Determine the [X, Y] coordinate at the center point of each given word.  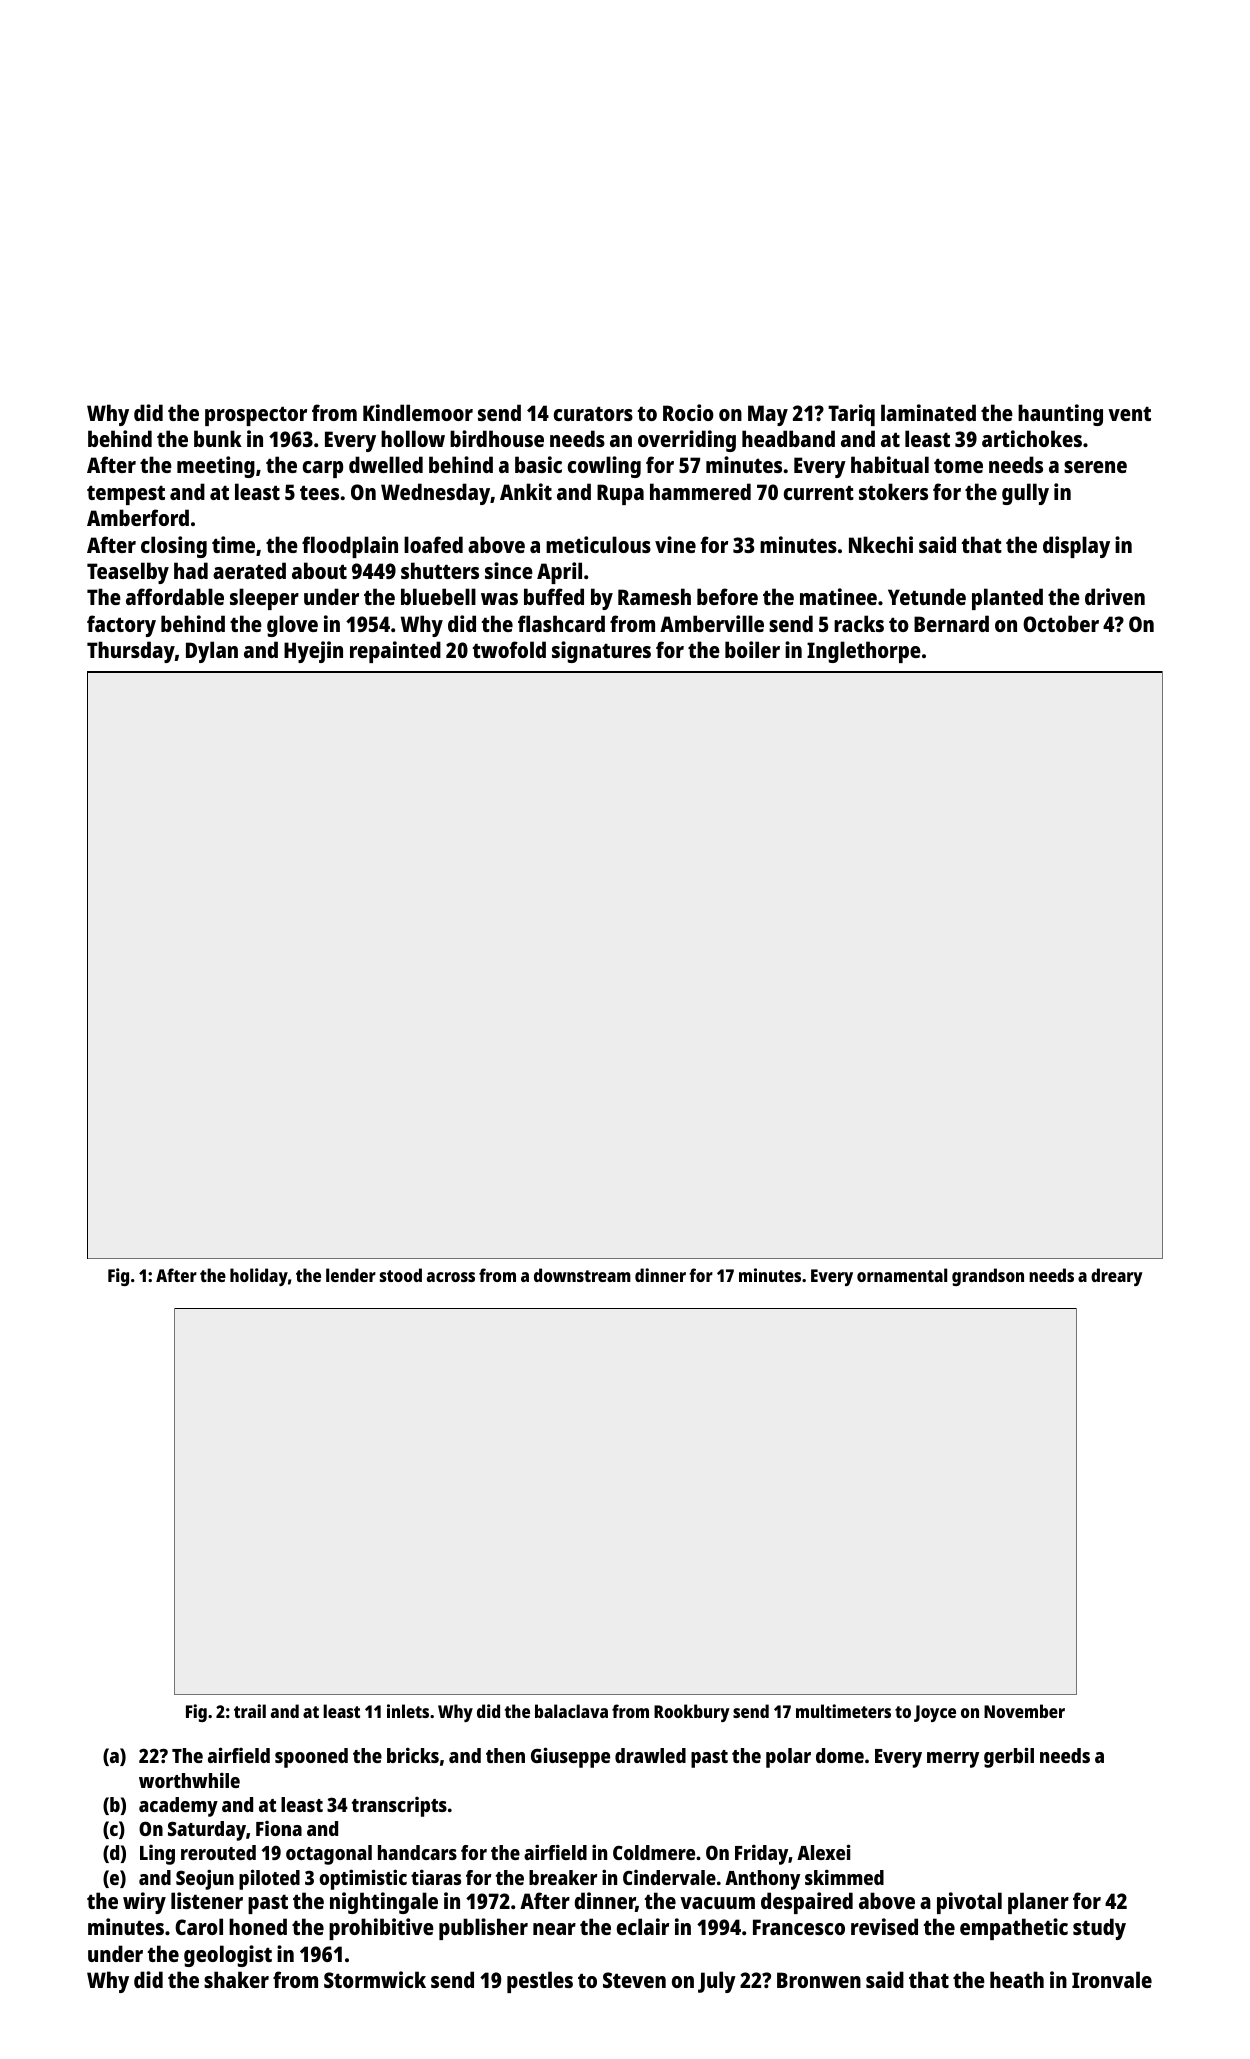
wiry [144, 1903]
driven [1115, 596]
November [1024, 1711]
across [451, 1277]
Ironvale [1112, 1979]
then [505, 1755]
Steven [634, 1980]
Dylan [212, 652]
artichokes [1032, 438]
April [559, 573]
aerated [249, 570]
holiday [259, 1277]
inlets [408, 1711]
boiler [752, 649]
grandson [988, 1277]
